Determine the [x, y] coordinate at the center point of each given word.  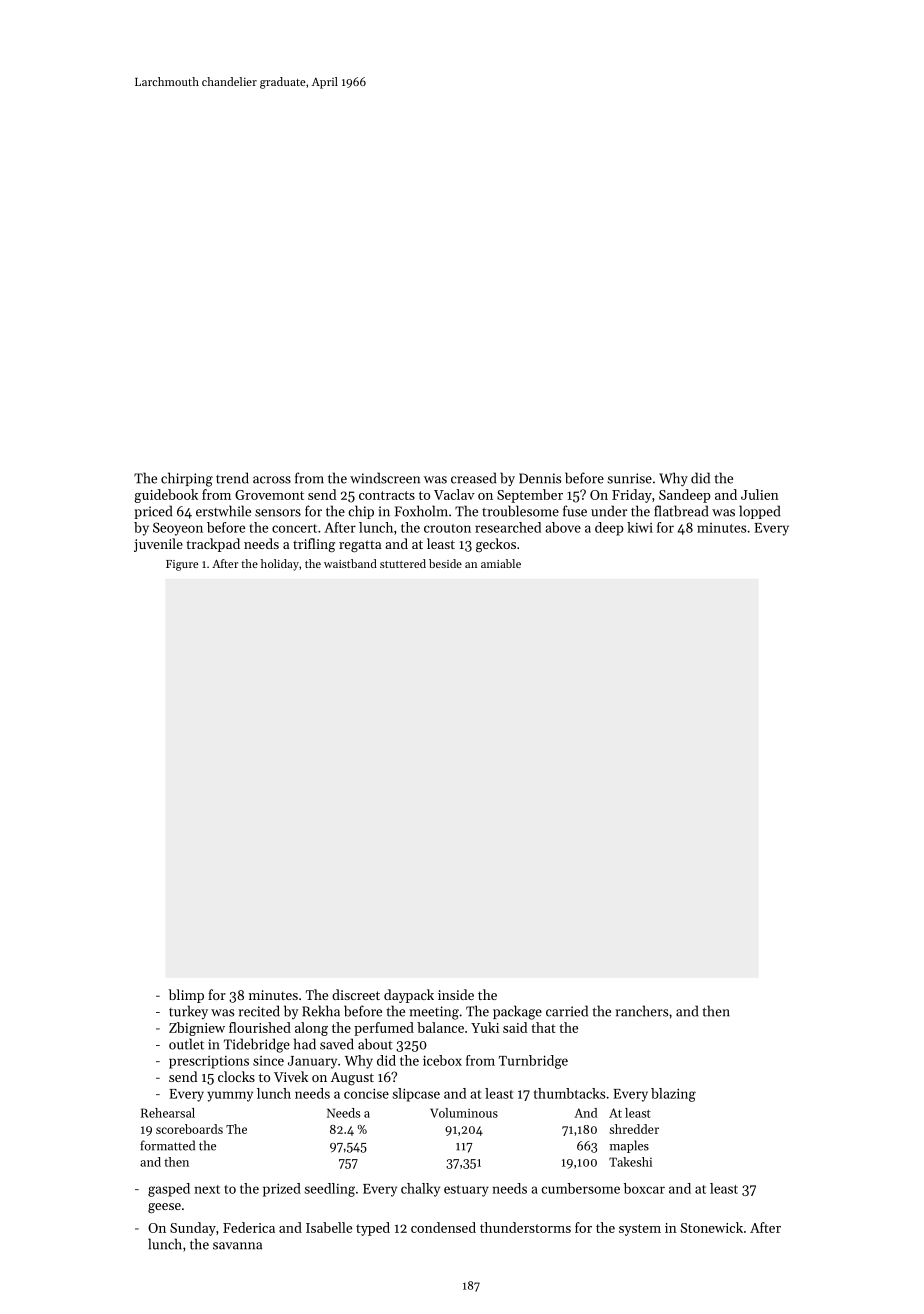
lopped [759, 512]
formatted [167, 1145]
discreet [356, 994]
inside [456, 994]
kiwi [640, 527]
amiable [501, 563]
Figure [182, 565]
